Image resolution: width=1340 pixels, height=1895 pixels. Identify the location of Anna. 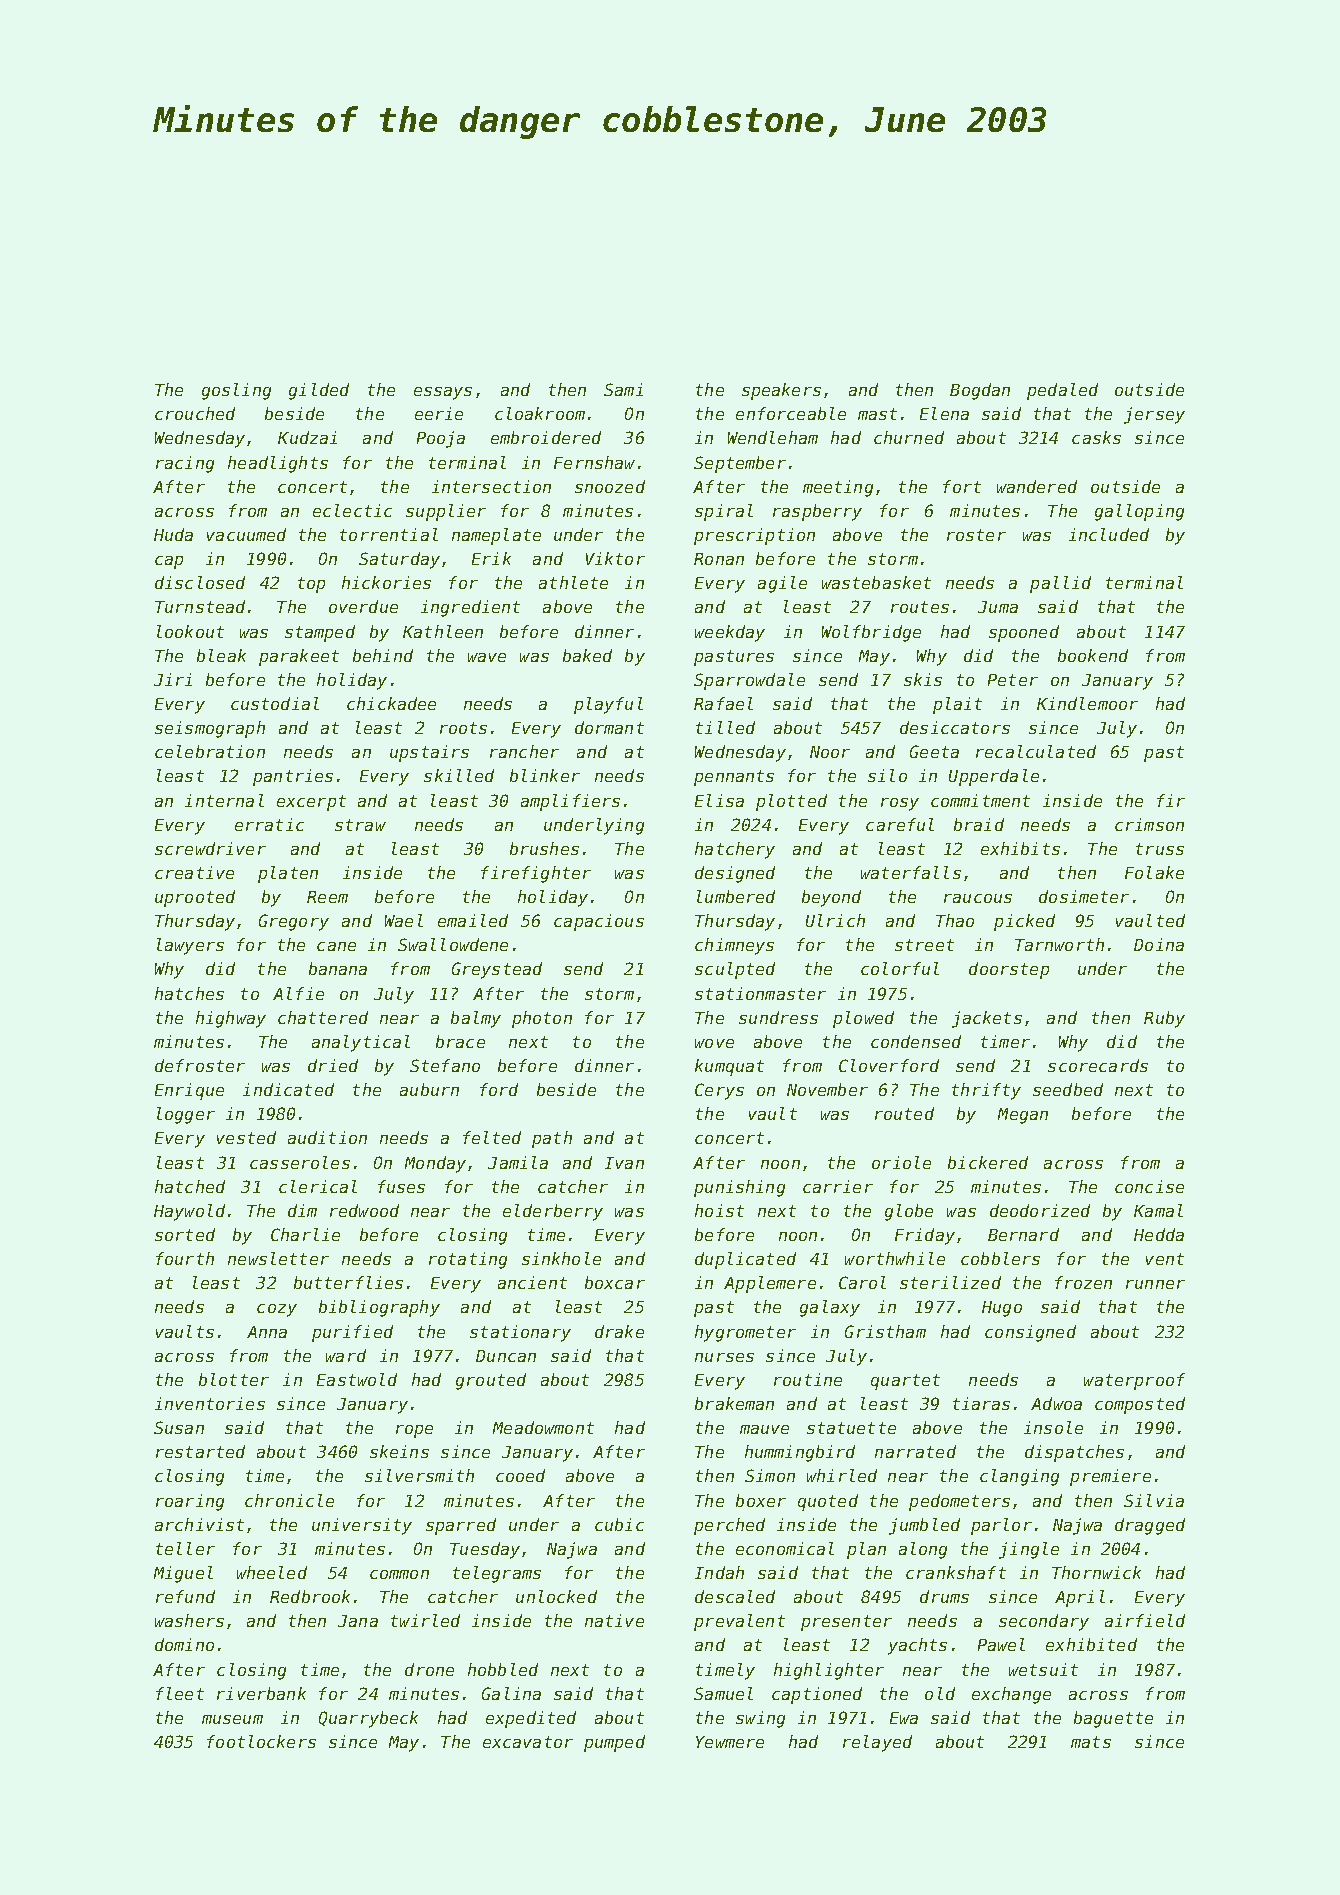
(267, 1332).
